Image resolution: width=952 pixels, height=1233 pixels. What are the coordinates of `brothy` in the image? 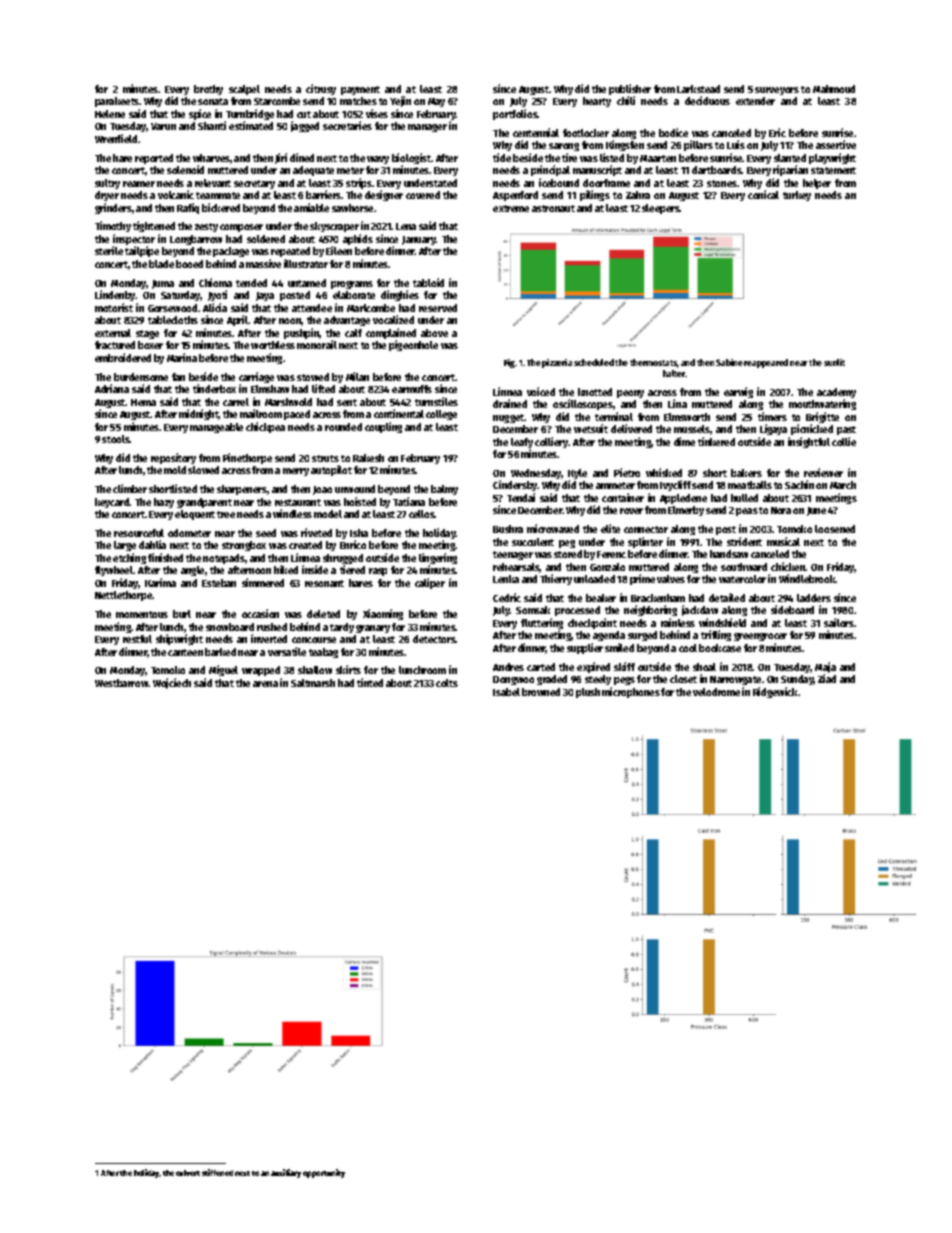 It's located at (208, 90).
